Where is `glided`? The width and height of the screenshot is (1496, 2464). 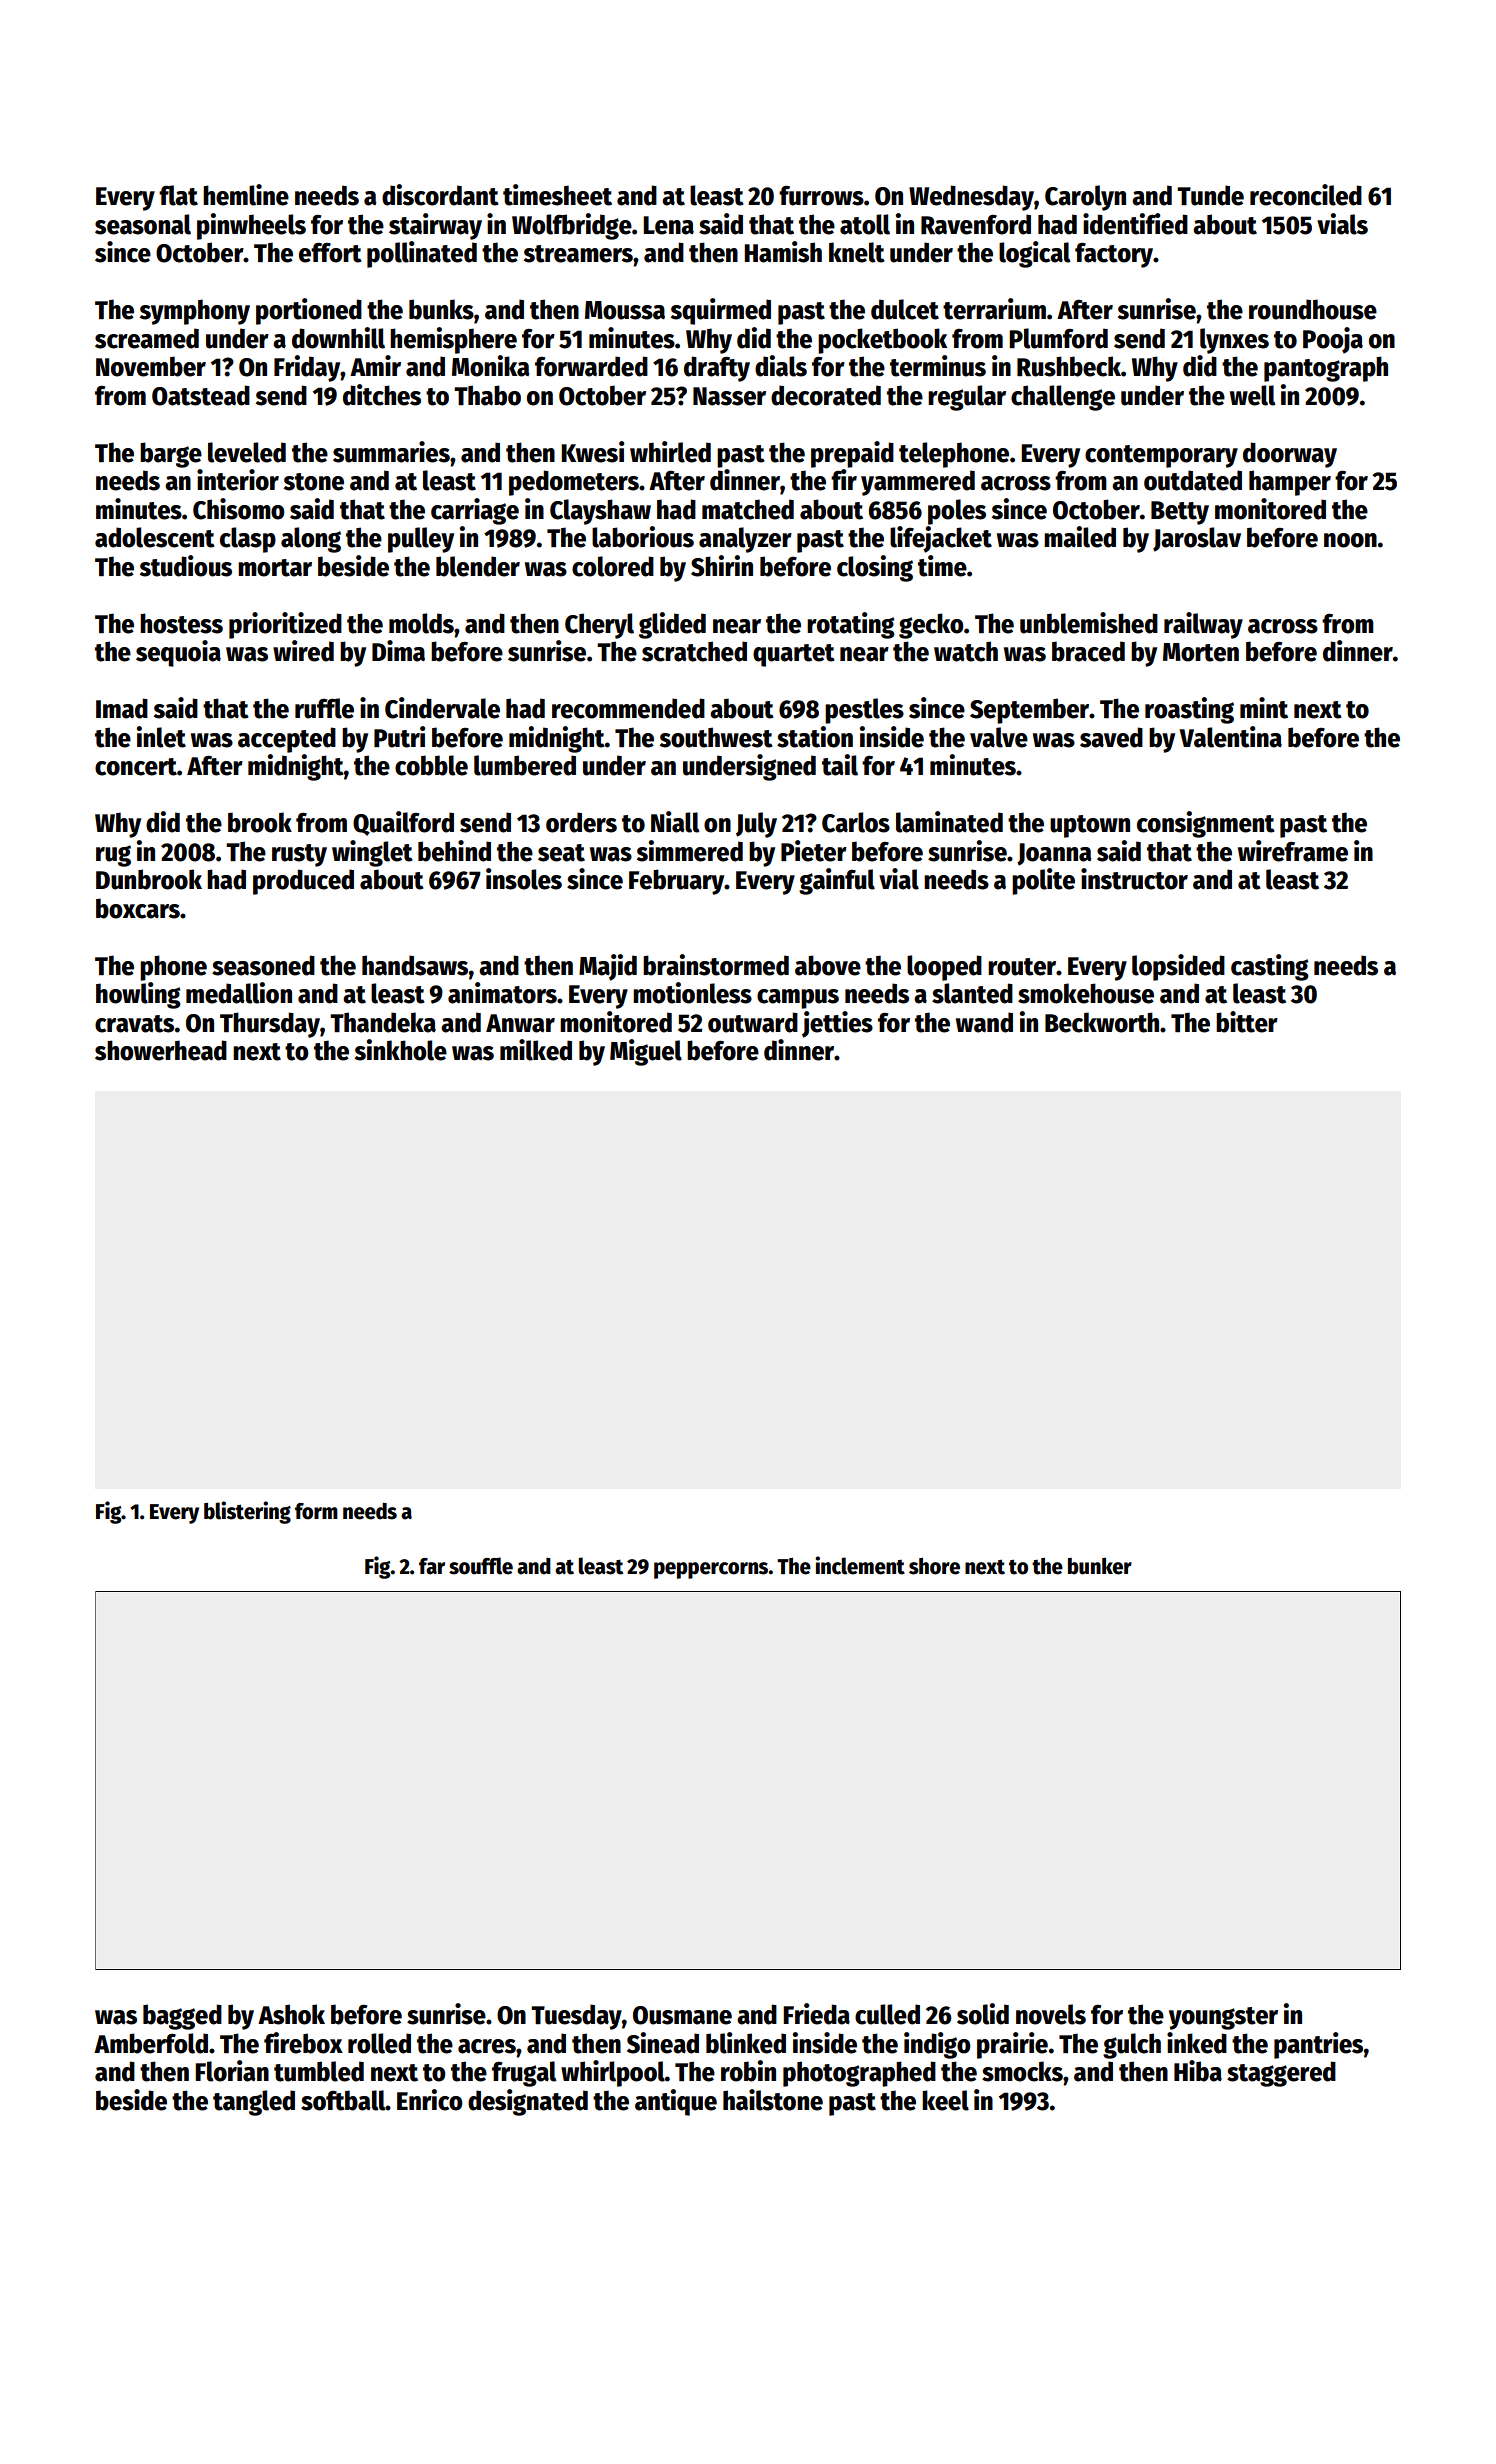
glided is located at coordinates (672, 625).
